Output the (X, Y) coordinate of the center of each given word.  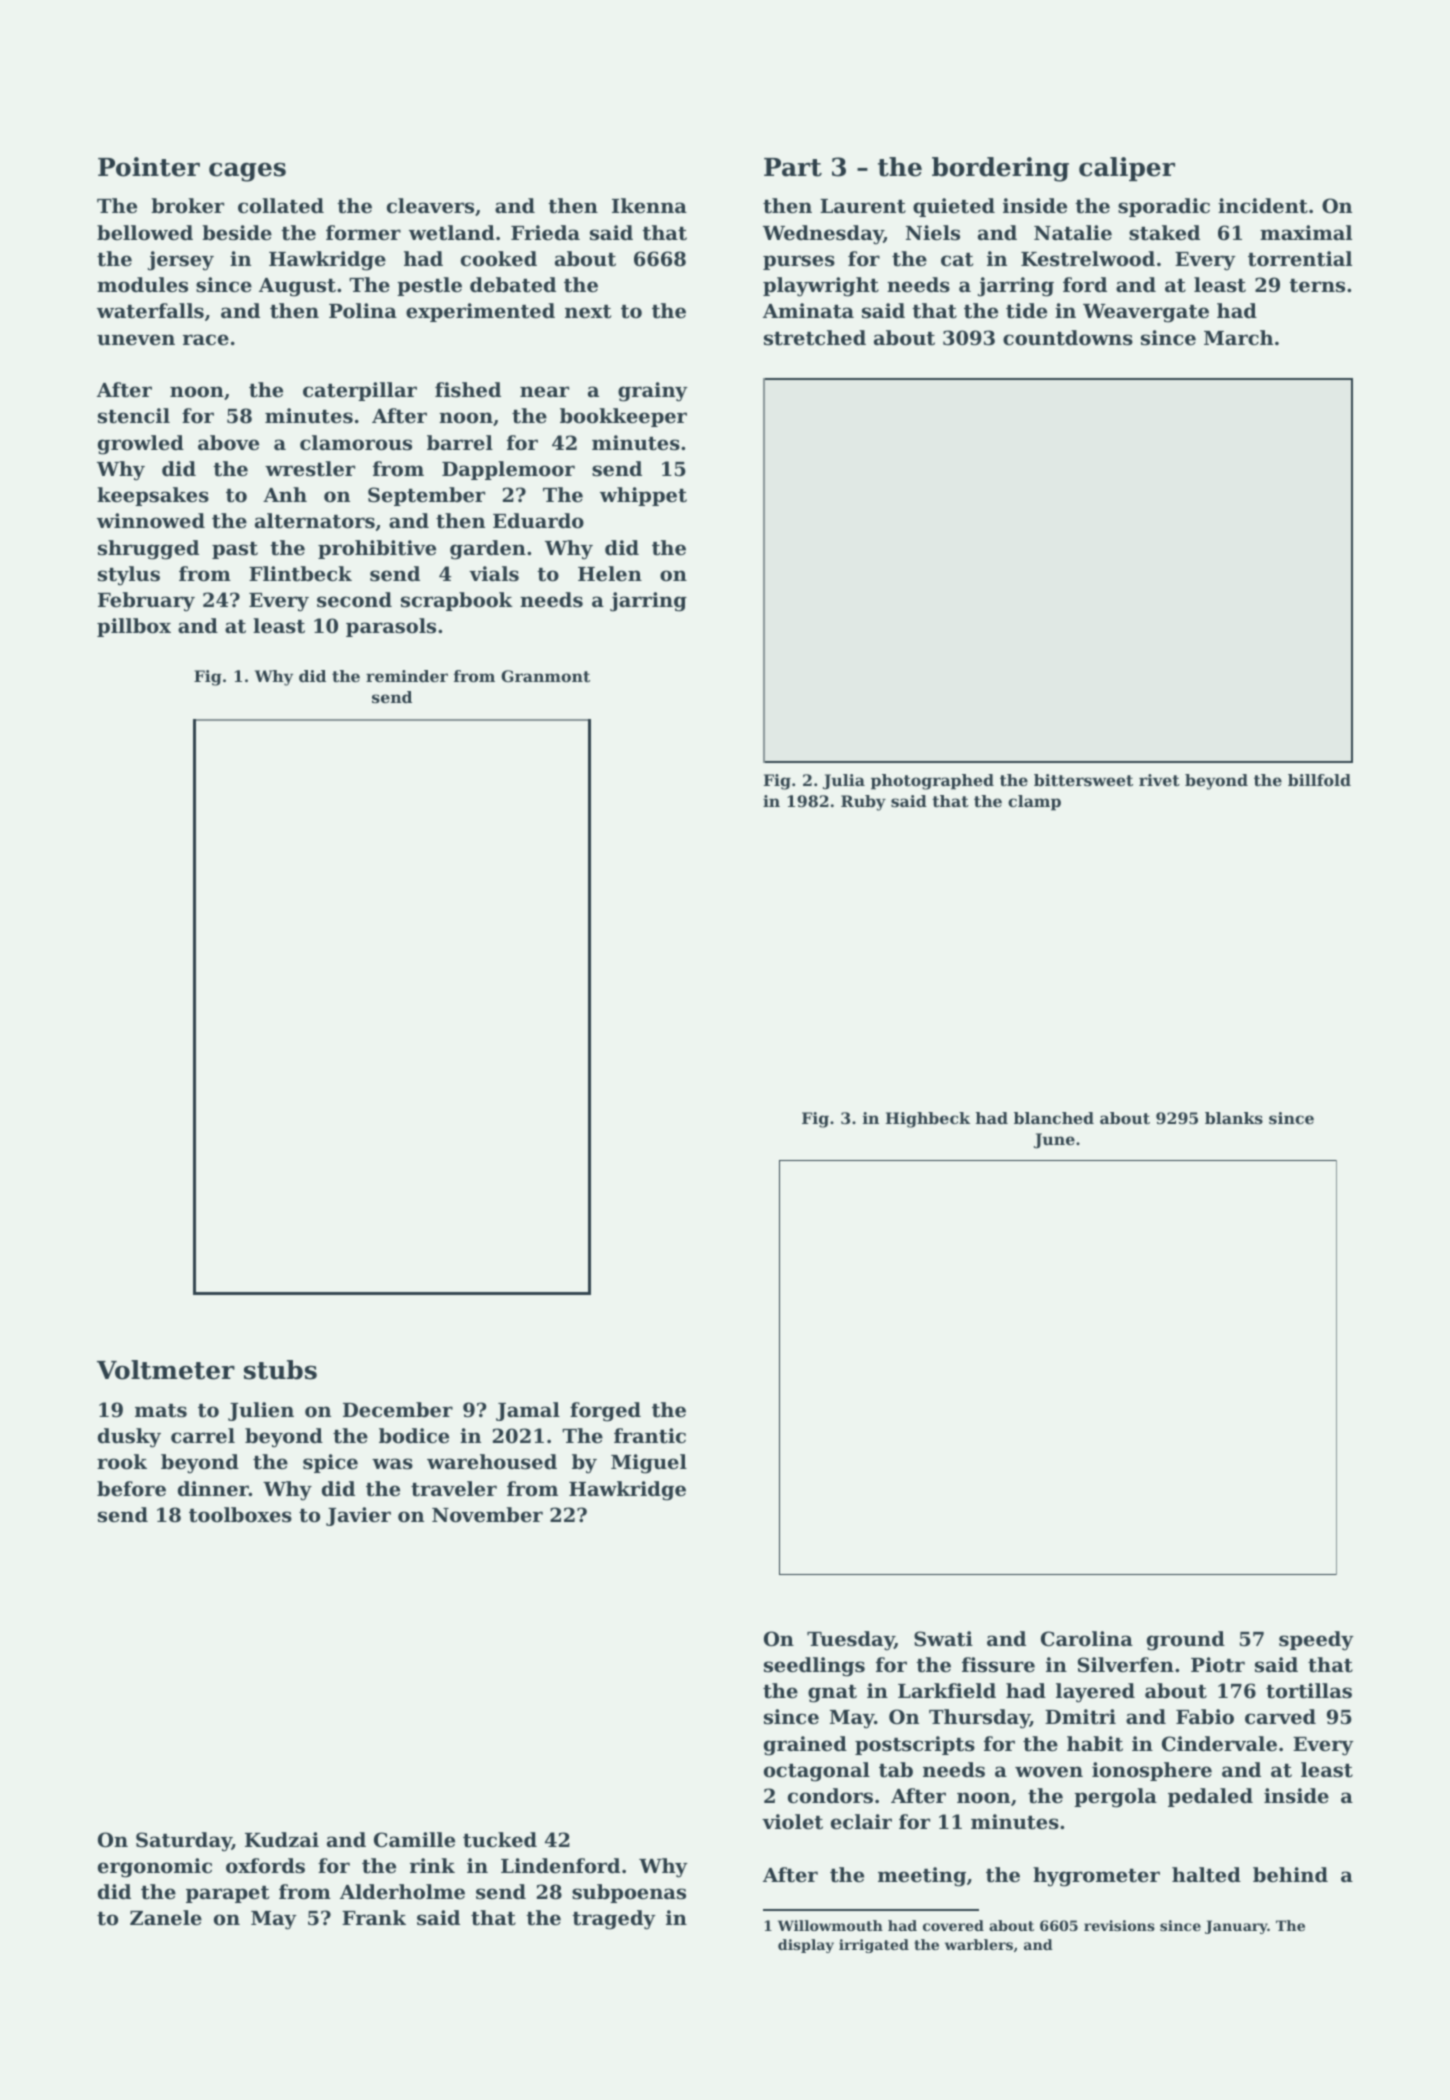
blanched (1054, 1118)
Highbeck (927, 1120)
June (1054, 1141)
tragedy (614, 1920)
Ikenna (649, 205)
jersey (181, 261)
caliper (1127, 169)
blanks (1234, 1118)
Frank (374, 1917)
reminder (407, 676)
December (398, 1409)
